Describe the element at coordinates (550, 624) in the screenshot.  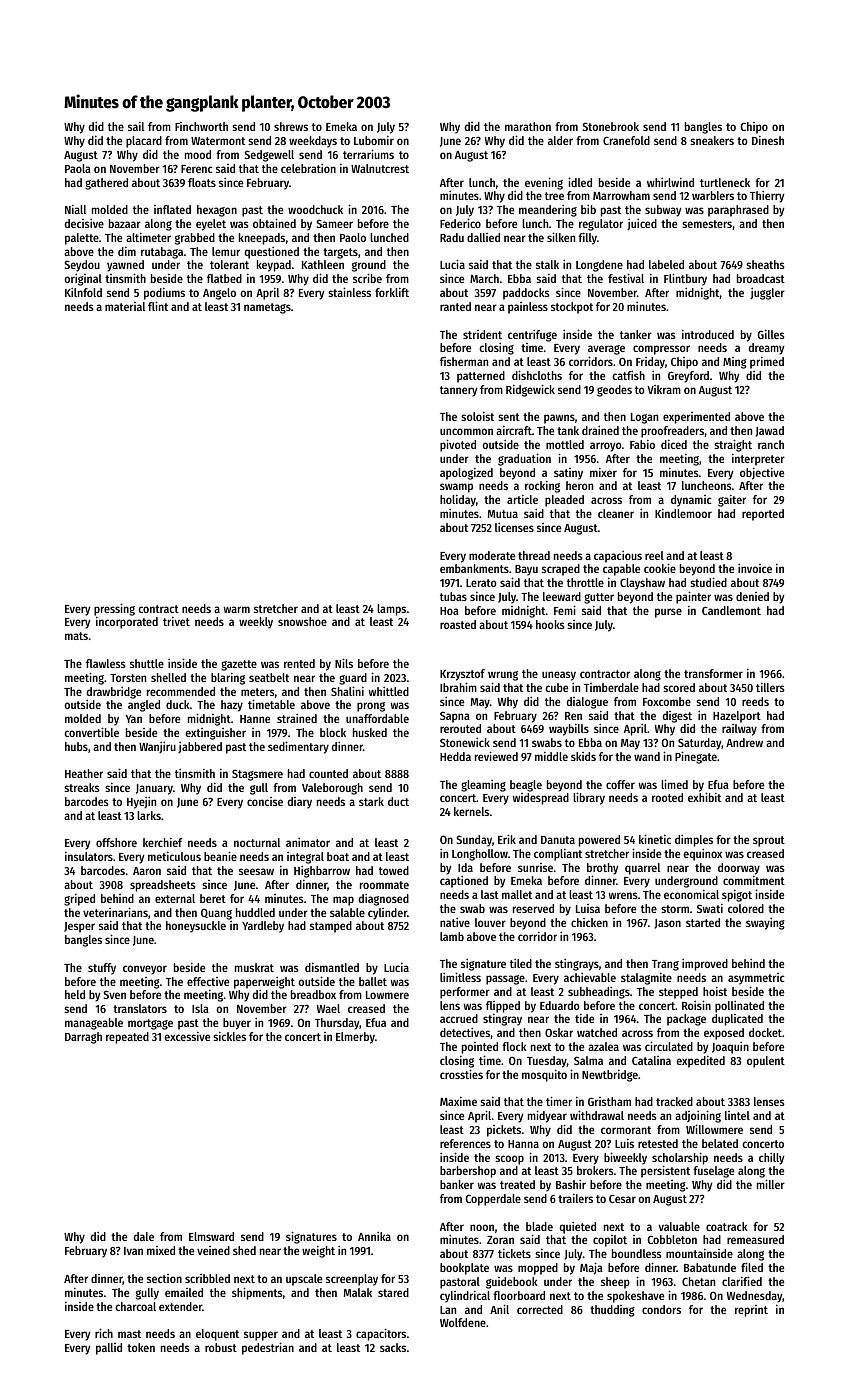
I see `hooks` at that location.
